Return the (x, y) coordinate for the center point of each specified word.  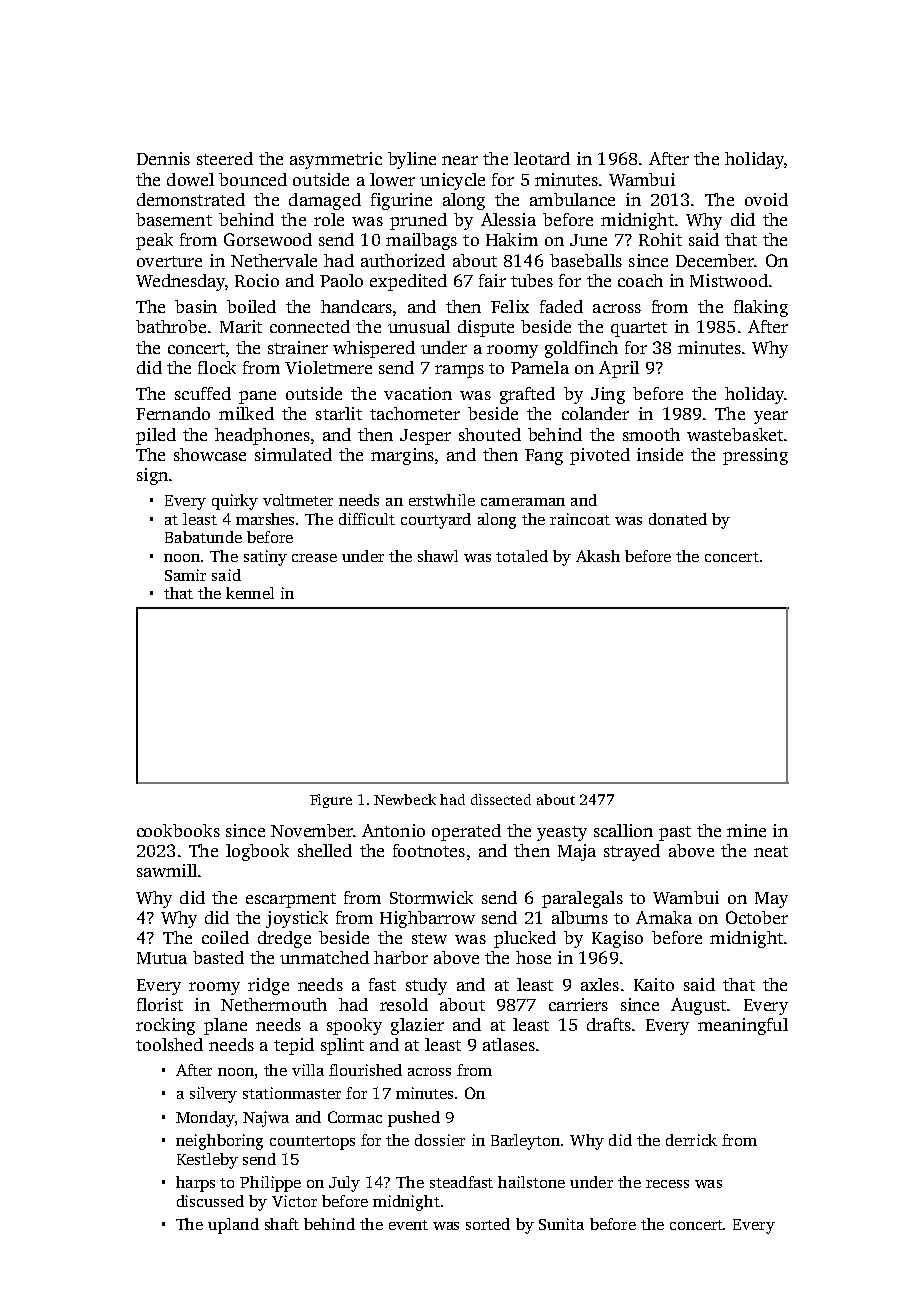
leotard (542, 158)
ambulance (572, 199)
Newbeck (405, 799)
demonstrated (191, 199)
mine (746, 830)
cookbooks (178, 830)
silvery (213, 1095)
